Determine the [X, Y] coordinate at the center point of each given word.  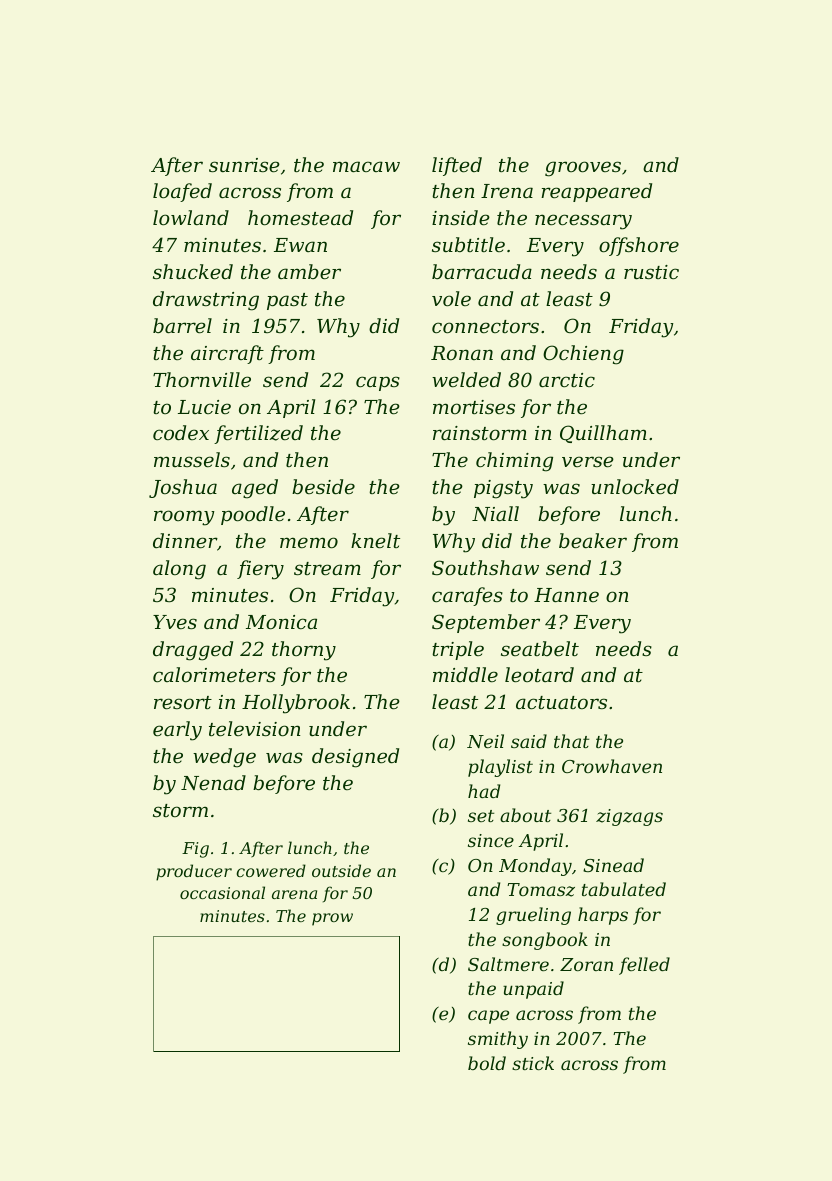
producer [194, 872]
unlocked [635, 486]
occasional [222, 892]
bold [487, 1063]
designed [355, 758]
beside [323, 486]
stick [533, 1063]
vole [451, 298]
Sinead [613, 865]
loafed [182, 192]
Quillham [603, 434]
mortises [474, 407]
